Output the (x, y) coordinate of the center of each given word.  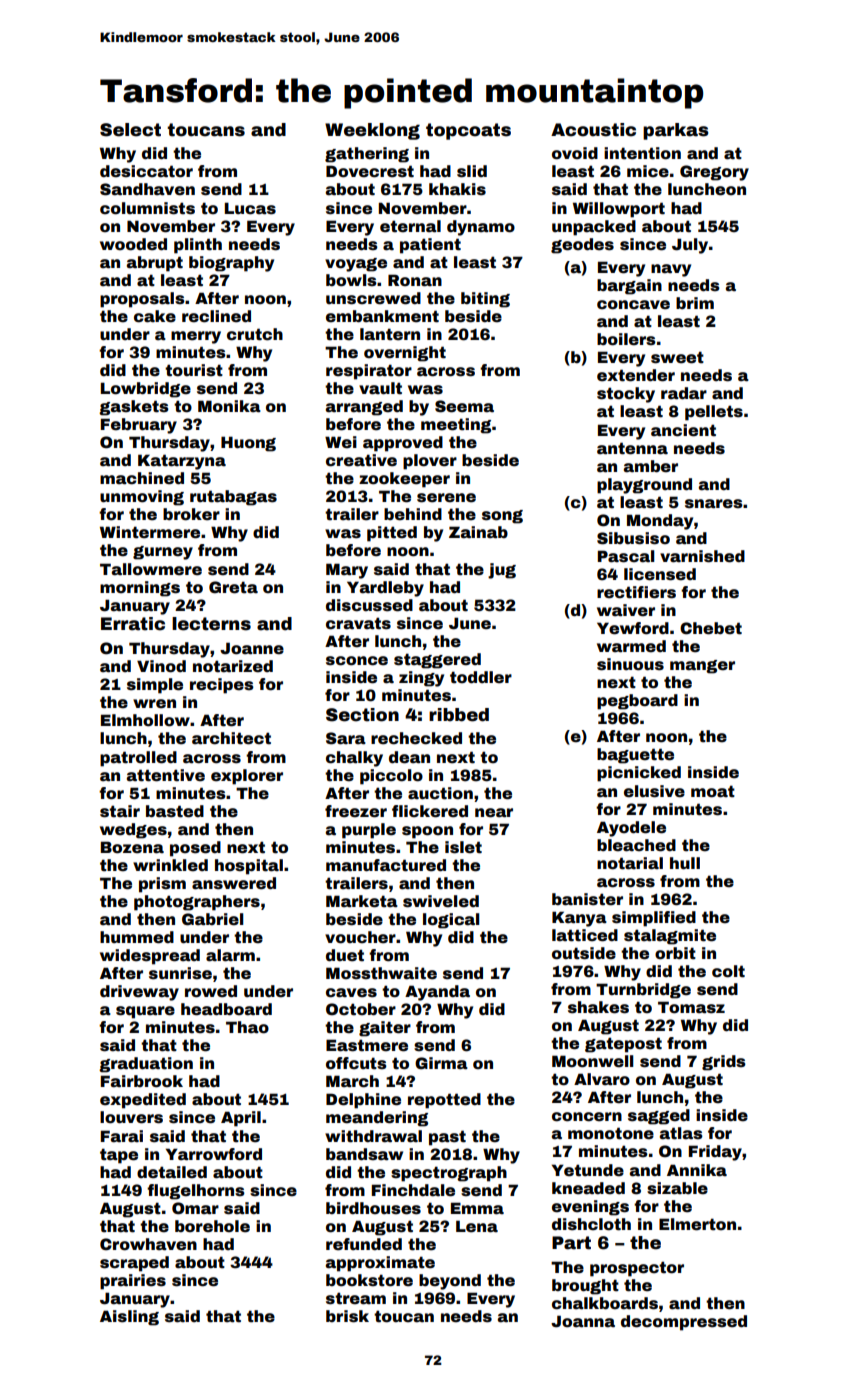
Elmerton (697, 1224)
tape (119, 1156)
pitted (392, 534)
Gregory (714, 173)
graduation (146, 1065)
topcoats (468, 131)
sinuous (630, 664)
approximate (380, 1264)
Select (130, 130)
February (139, 426)
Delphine (363, 1101)
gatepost (623, 1045)
